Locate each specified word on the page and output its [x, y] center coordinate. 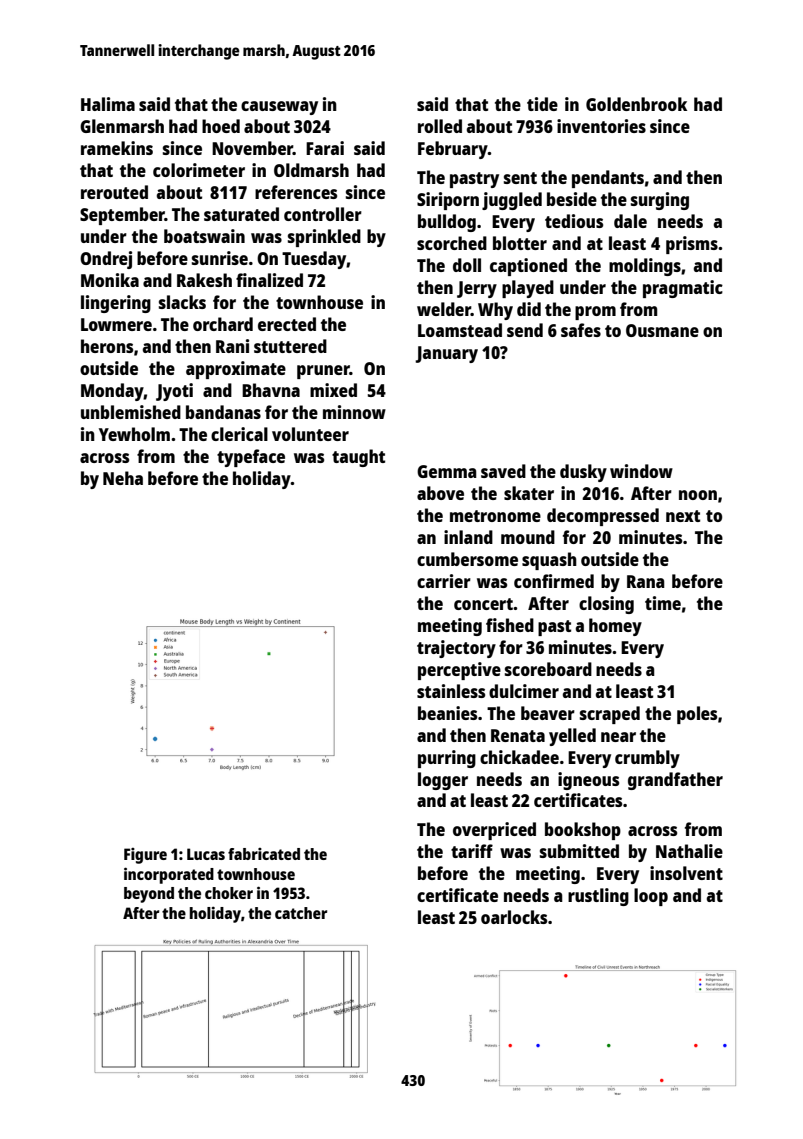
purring [447, 759]
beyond [149, 895]
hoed [221, 126]
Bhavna [271, 390]
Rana [646, 581]
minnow [354, 412]
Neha [123, 478]
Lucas [206, 854]
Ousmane [662, 330]
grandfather [675, 781]
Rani [232, 346]
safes [581, 330]
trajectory [456, 649]
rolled [440, 126]
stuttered [290, 346]
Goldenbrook [636, 104]
